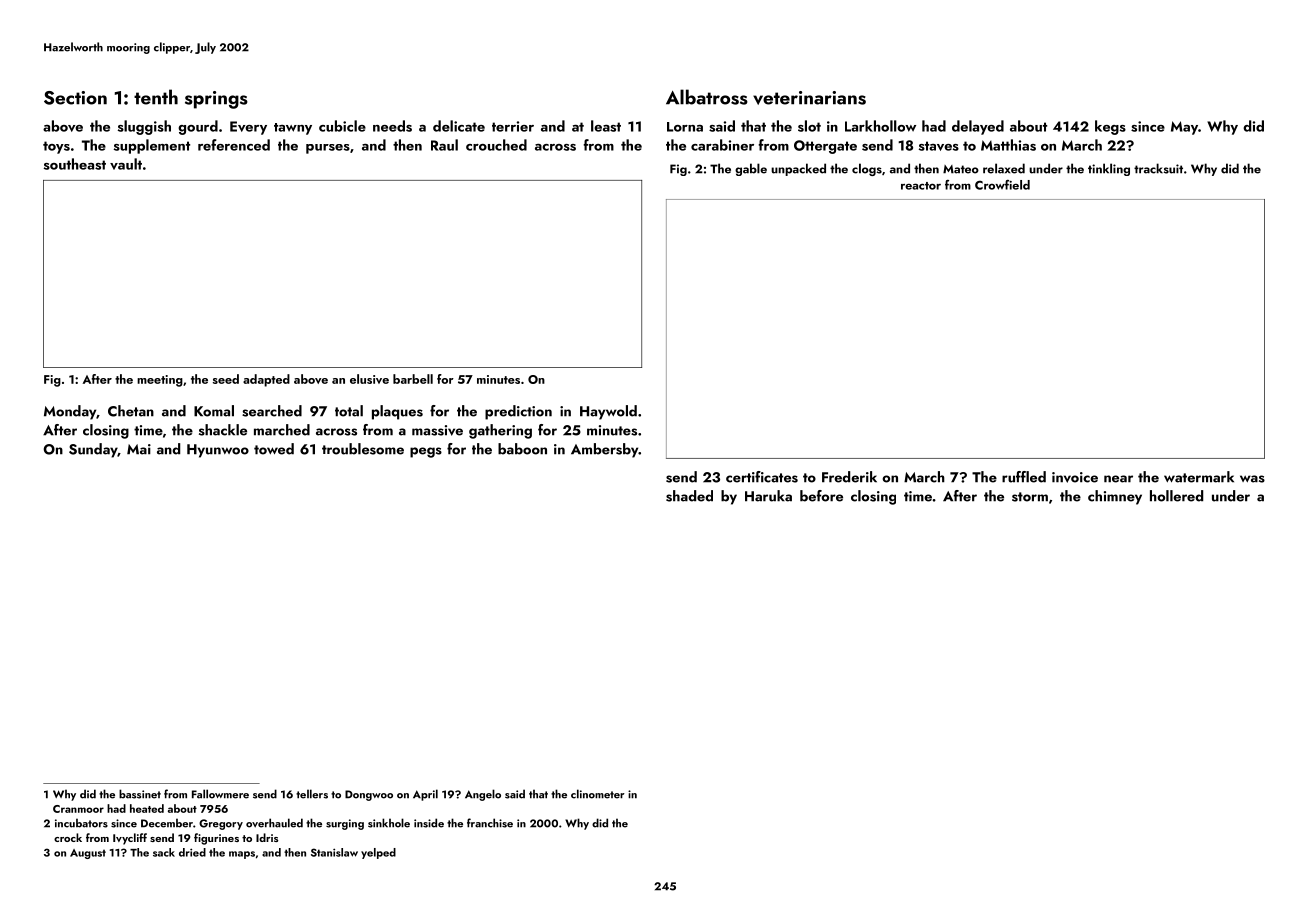  I want to click on veterinarians, so click(809, 98).
